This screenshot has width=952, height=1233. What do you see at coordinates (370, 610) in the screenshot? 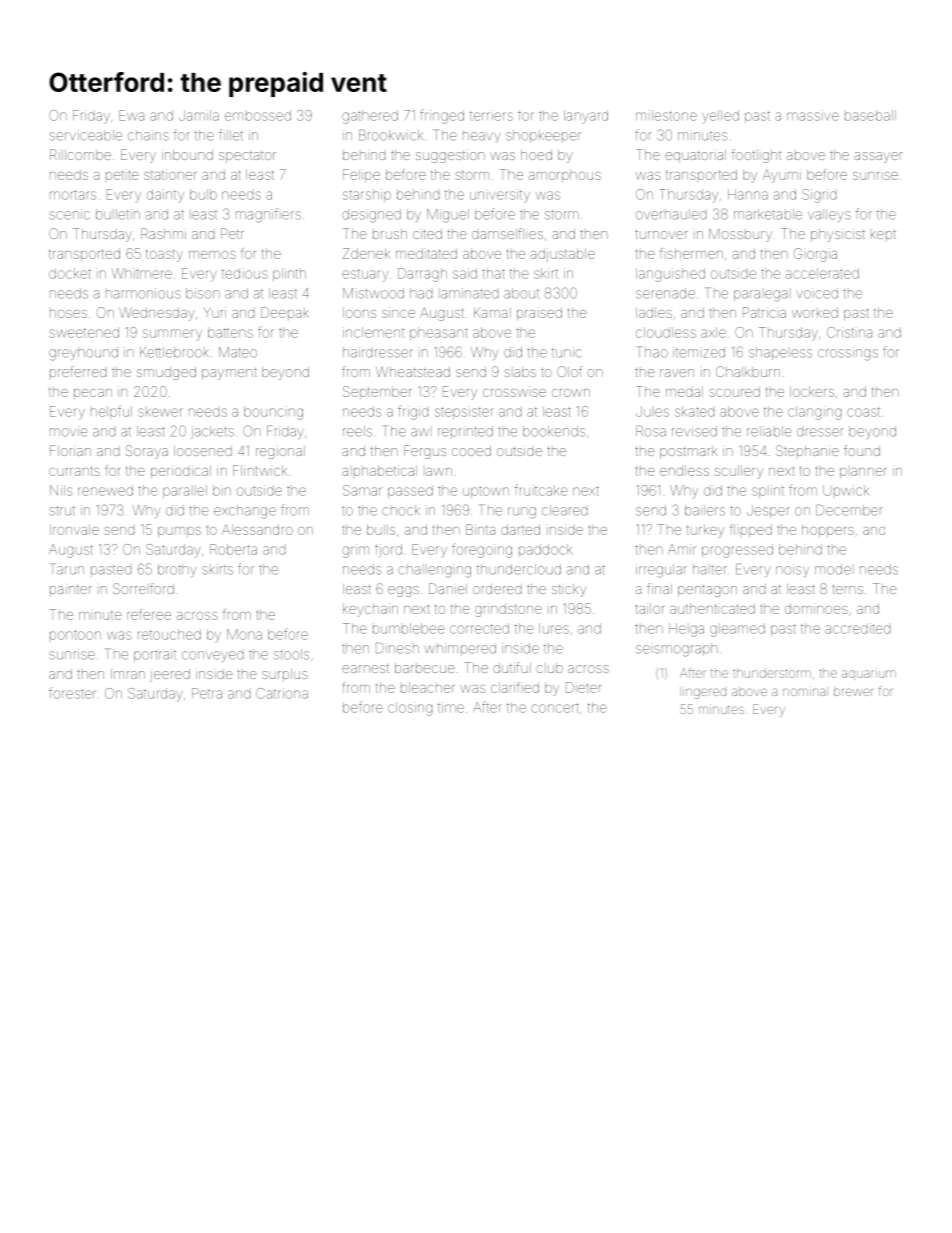
I see `keychain` at bounding box center [370, 610].
